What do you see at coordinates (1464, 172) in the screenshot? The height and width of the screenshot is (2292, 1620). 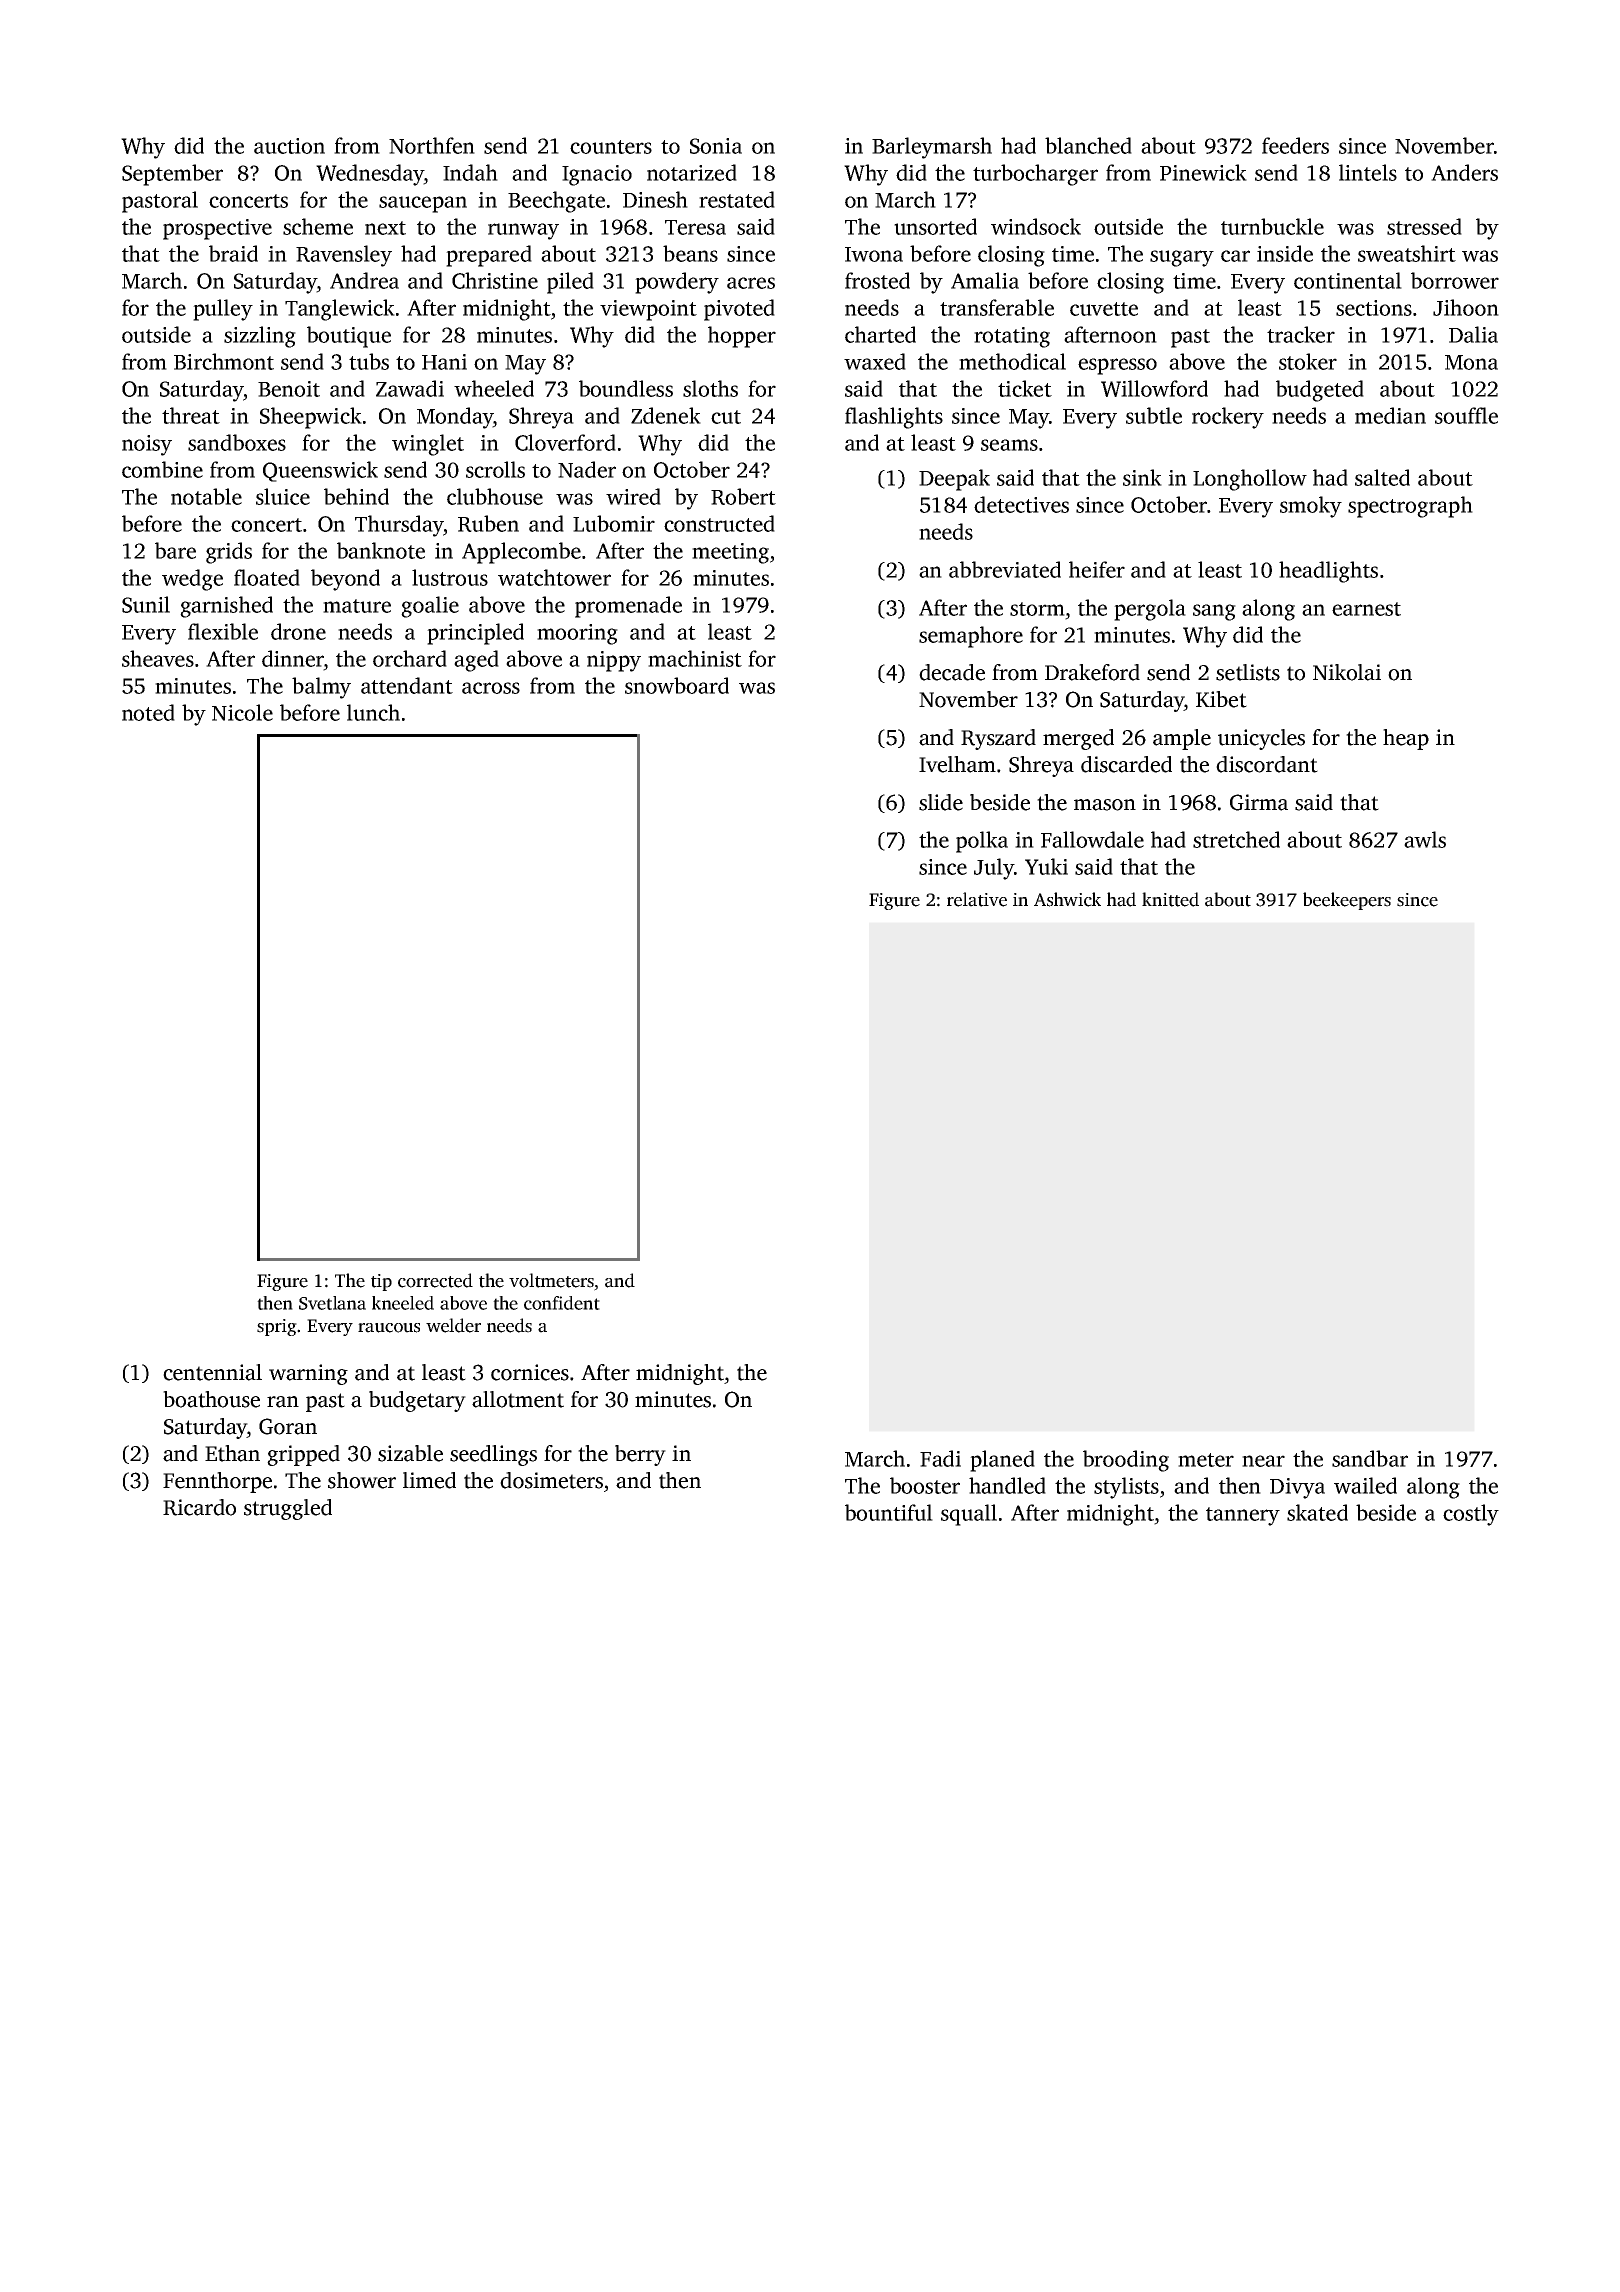 I see `Anders` at bounding box center [1464, 172].
